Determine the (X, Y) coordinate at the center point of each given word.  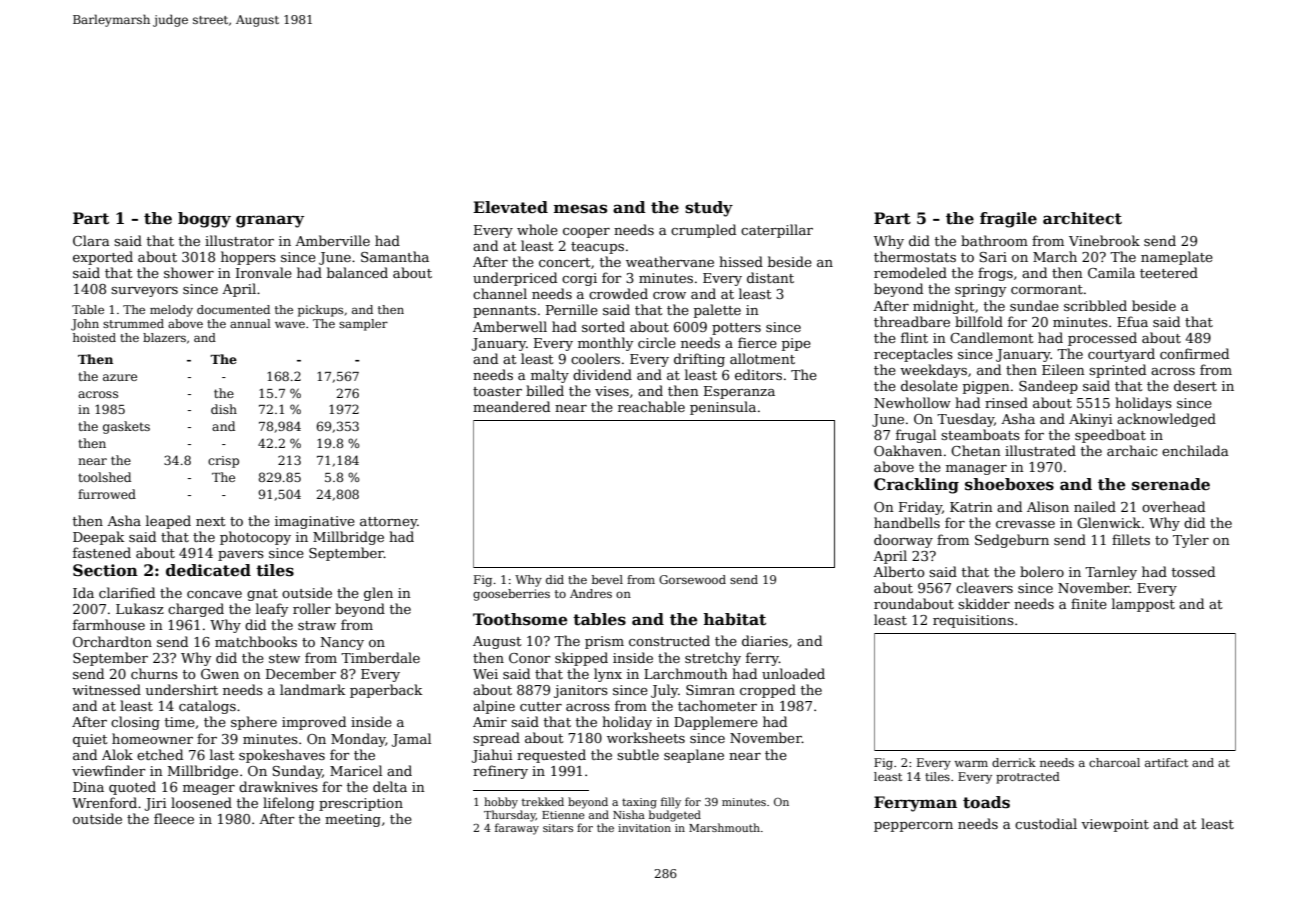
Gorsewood (692, 579)
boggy (204, 220)
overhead (1173, 506)
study (709, 209)
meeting (353, 820)
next (211, 521)
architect (1082, 218)
